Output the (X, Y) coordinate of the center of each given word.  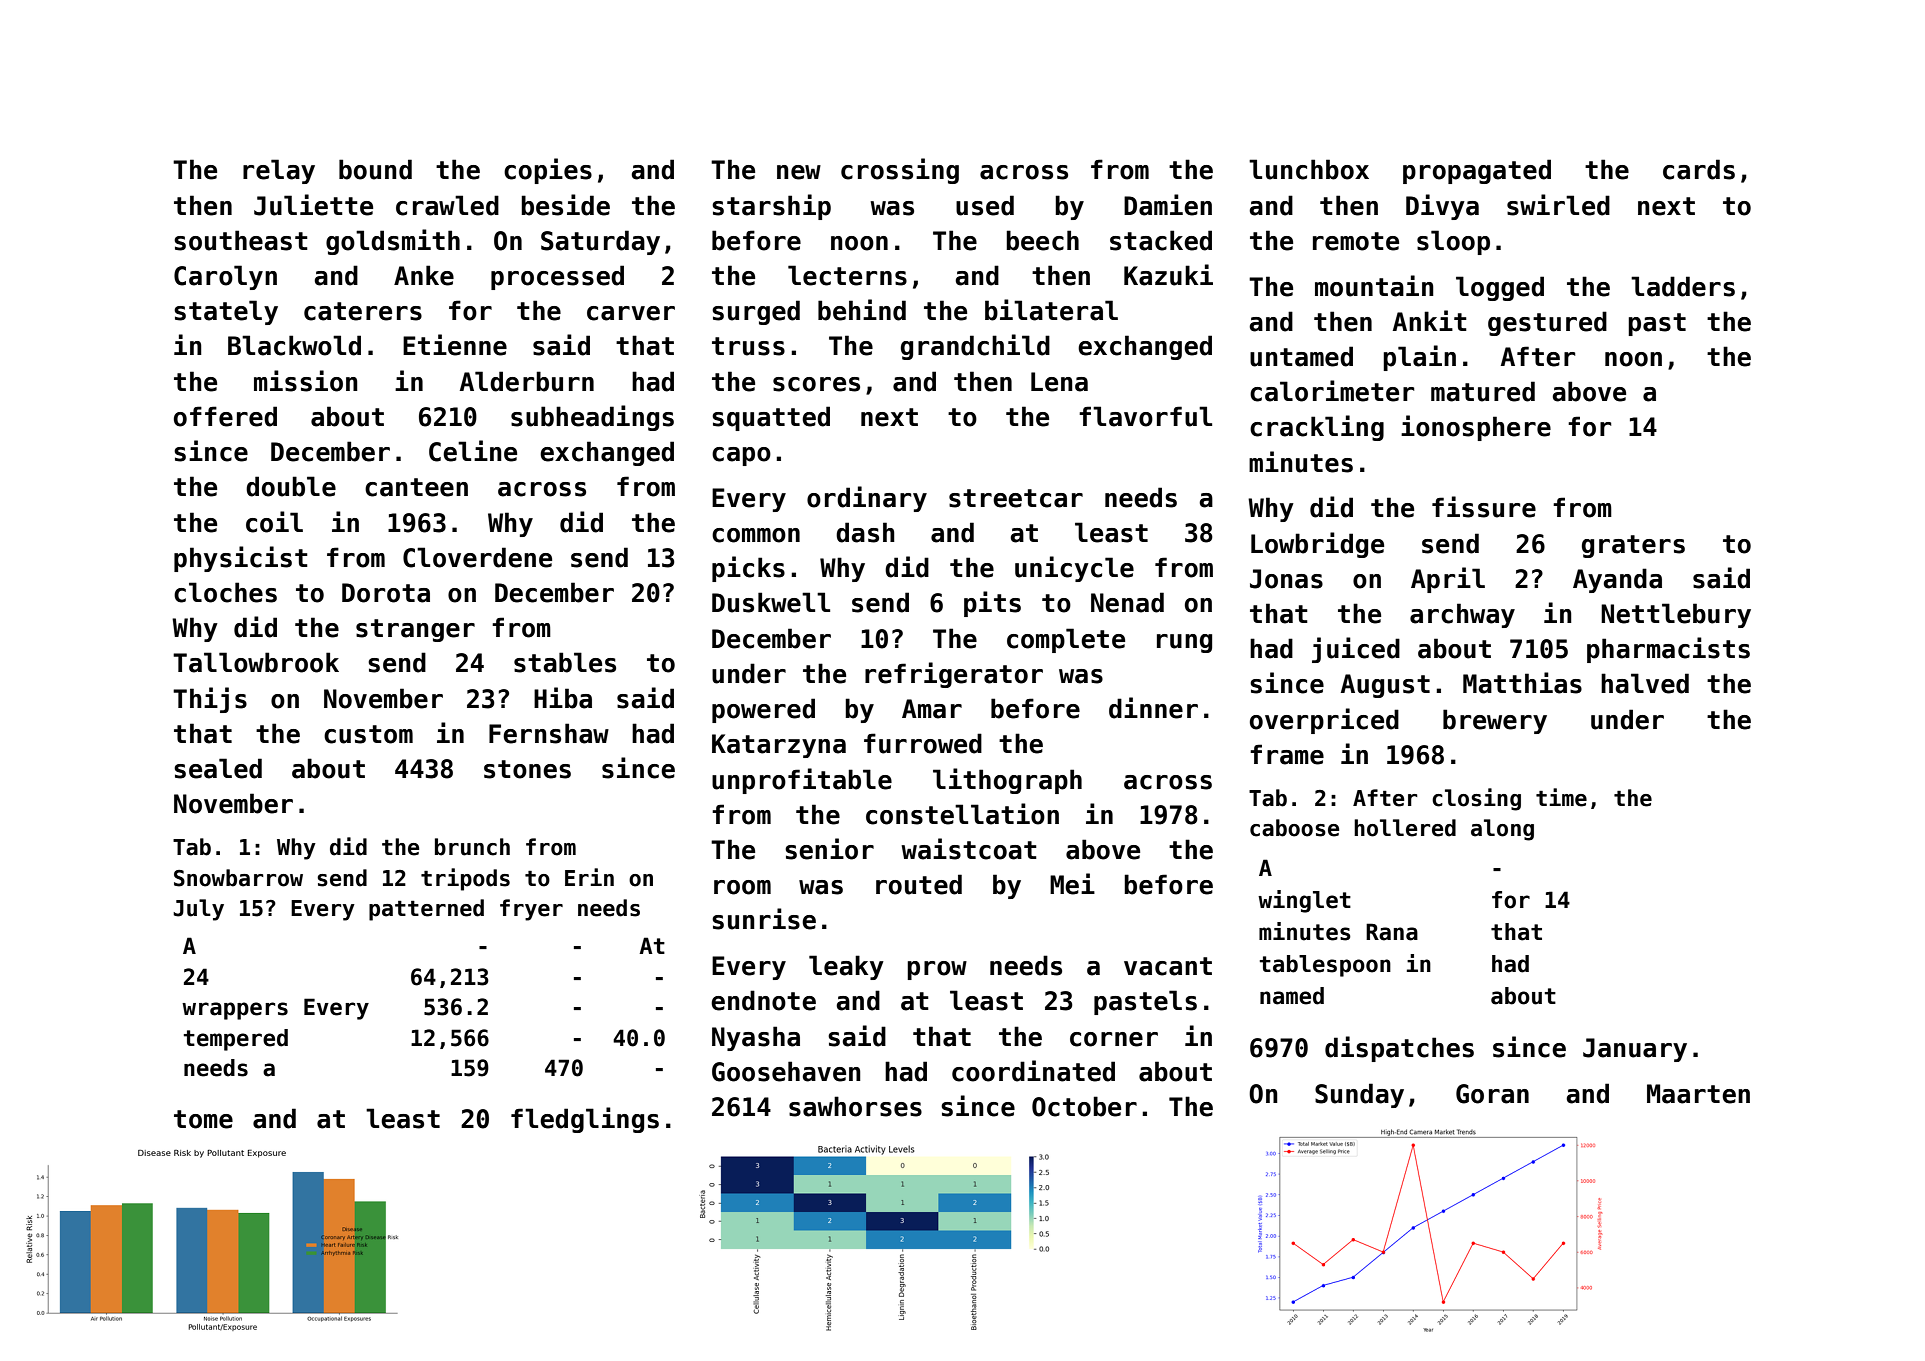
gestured (1547, 323)
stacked (1161, 240)
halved (1645, 683)
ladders (1683, 286)
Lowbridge (1317, 545)
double (291, 486)
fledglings (585, 1120)
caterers (363, 311)
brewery (1495, 721)
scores (816, 384)
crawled (447, 205)
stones (527, 769)
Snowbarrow (238, 878)
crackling (1317, 428)
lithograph (1007, 781)
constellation (962, 814)
